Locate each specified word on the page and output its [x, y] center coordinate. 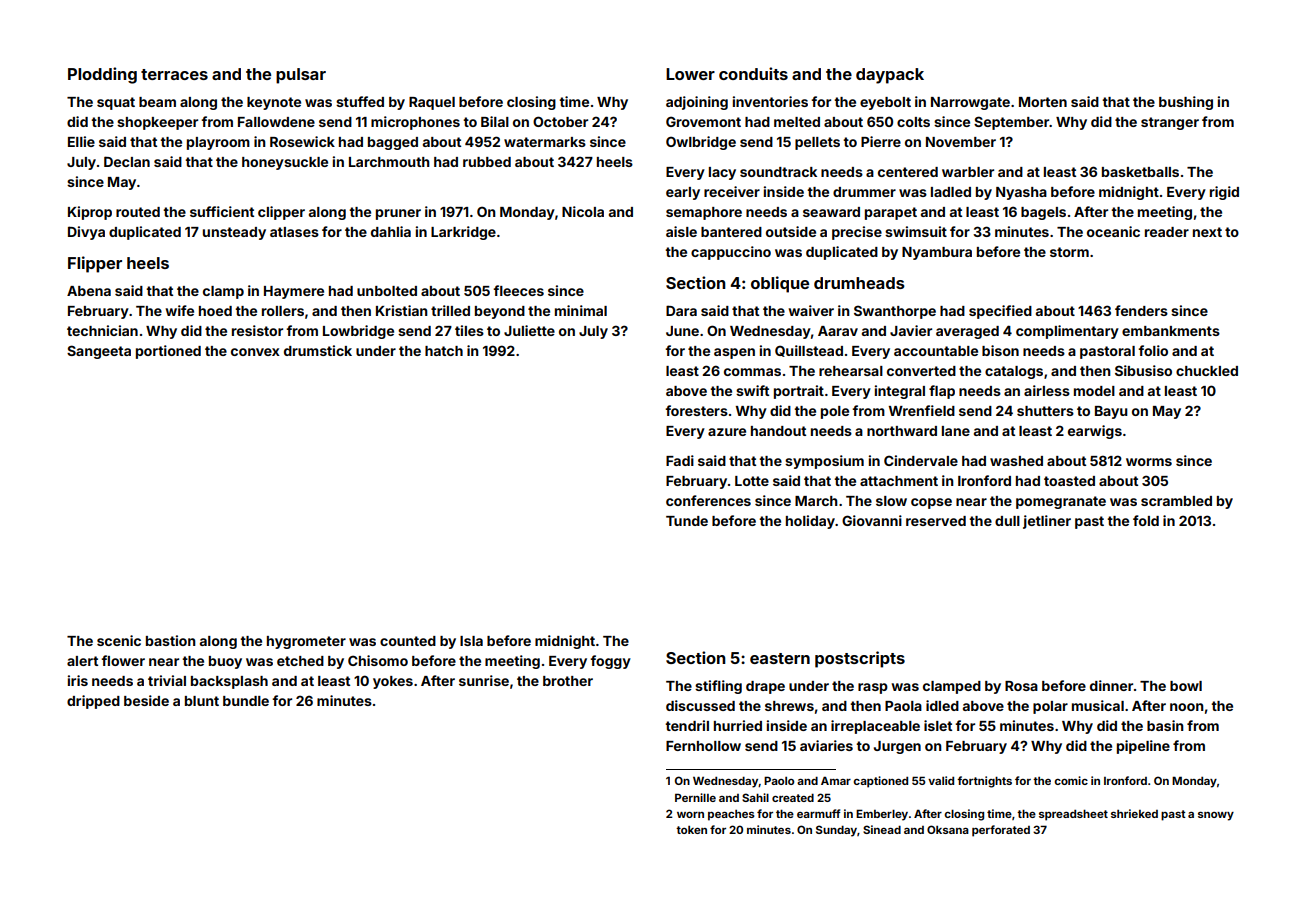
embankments [1171, 331]
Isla [471, 641]
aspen [734, 353]
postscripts [860, 659]
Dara [681, 310]
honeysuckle [285, 163]
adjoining [697, 103]
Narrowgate [970, 103]
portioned [168, 352]
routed [138, 212]
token [691, 830]
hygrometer [306, 642]
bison [1000, 350]
